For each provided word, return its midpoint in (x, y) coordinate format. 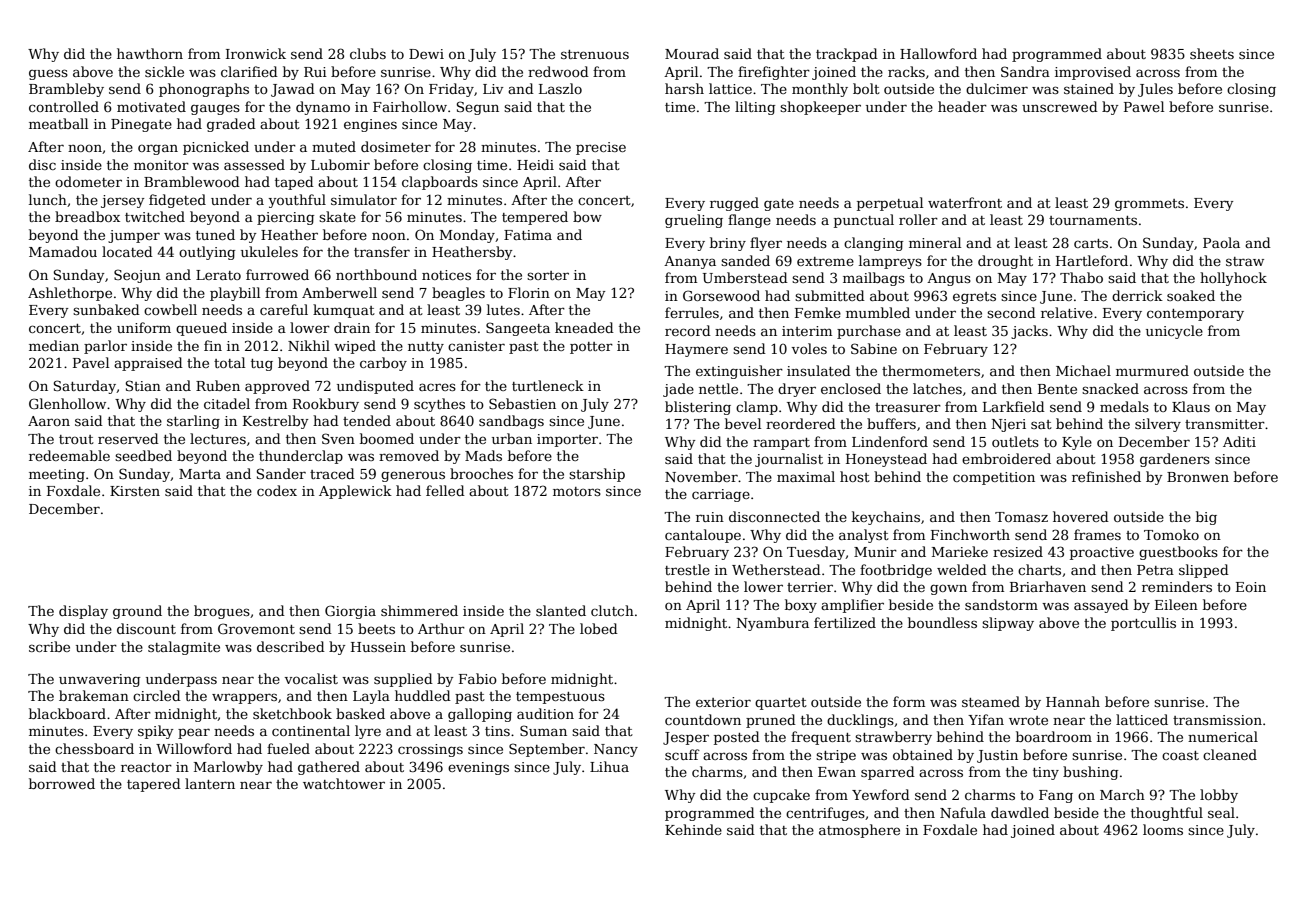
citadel (227, 403)
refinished (1106, 476)
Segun (478, 108)
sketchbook (292, 713)
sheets (1212, 53)
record (688, 330)
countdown (703, 719)
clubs (368, 53)
